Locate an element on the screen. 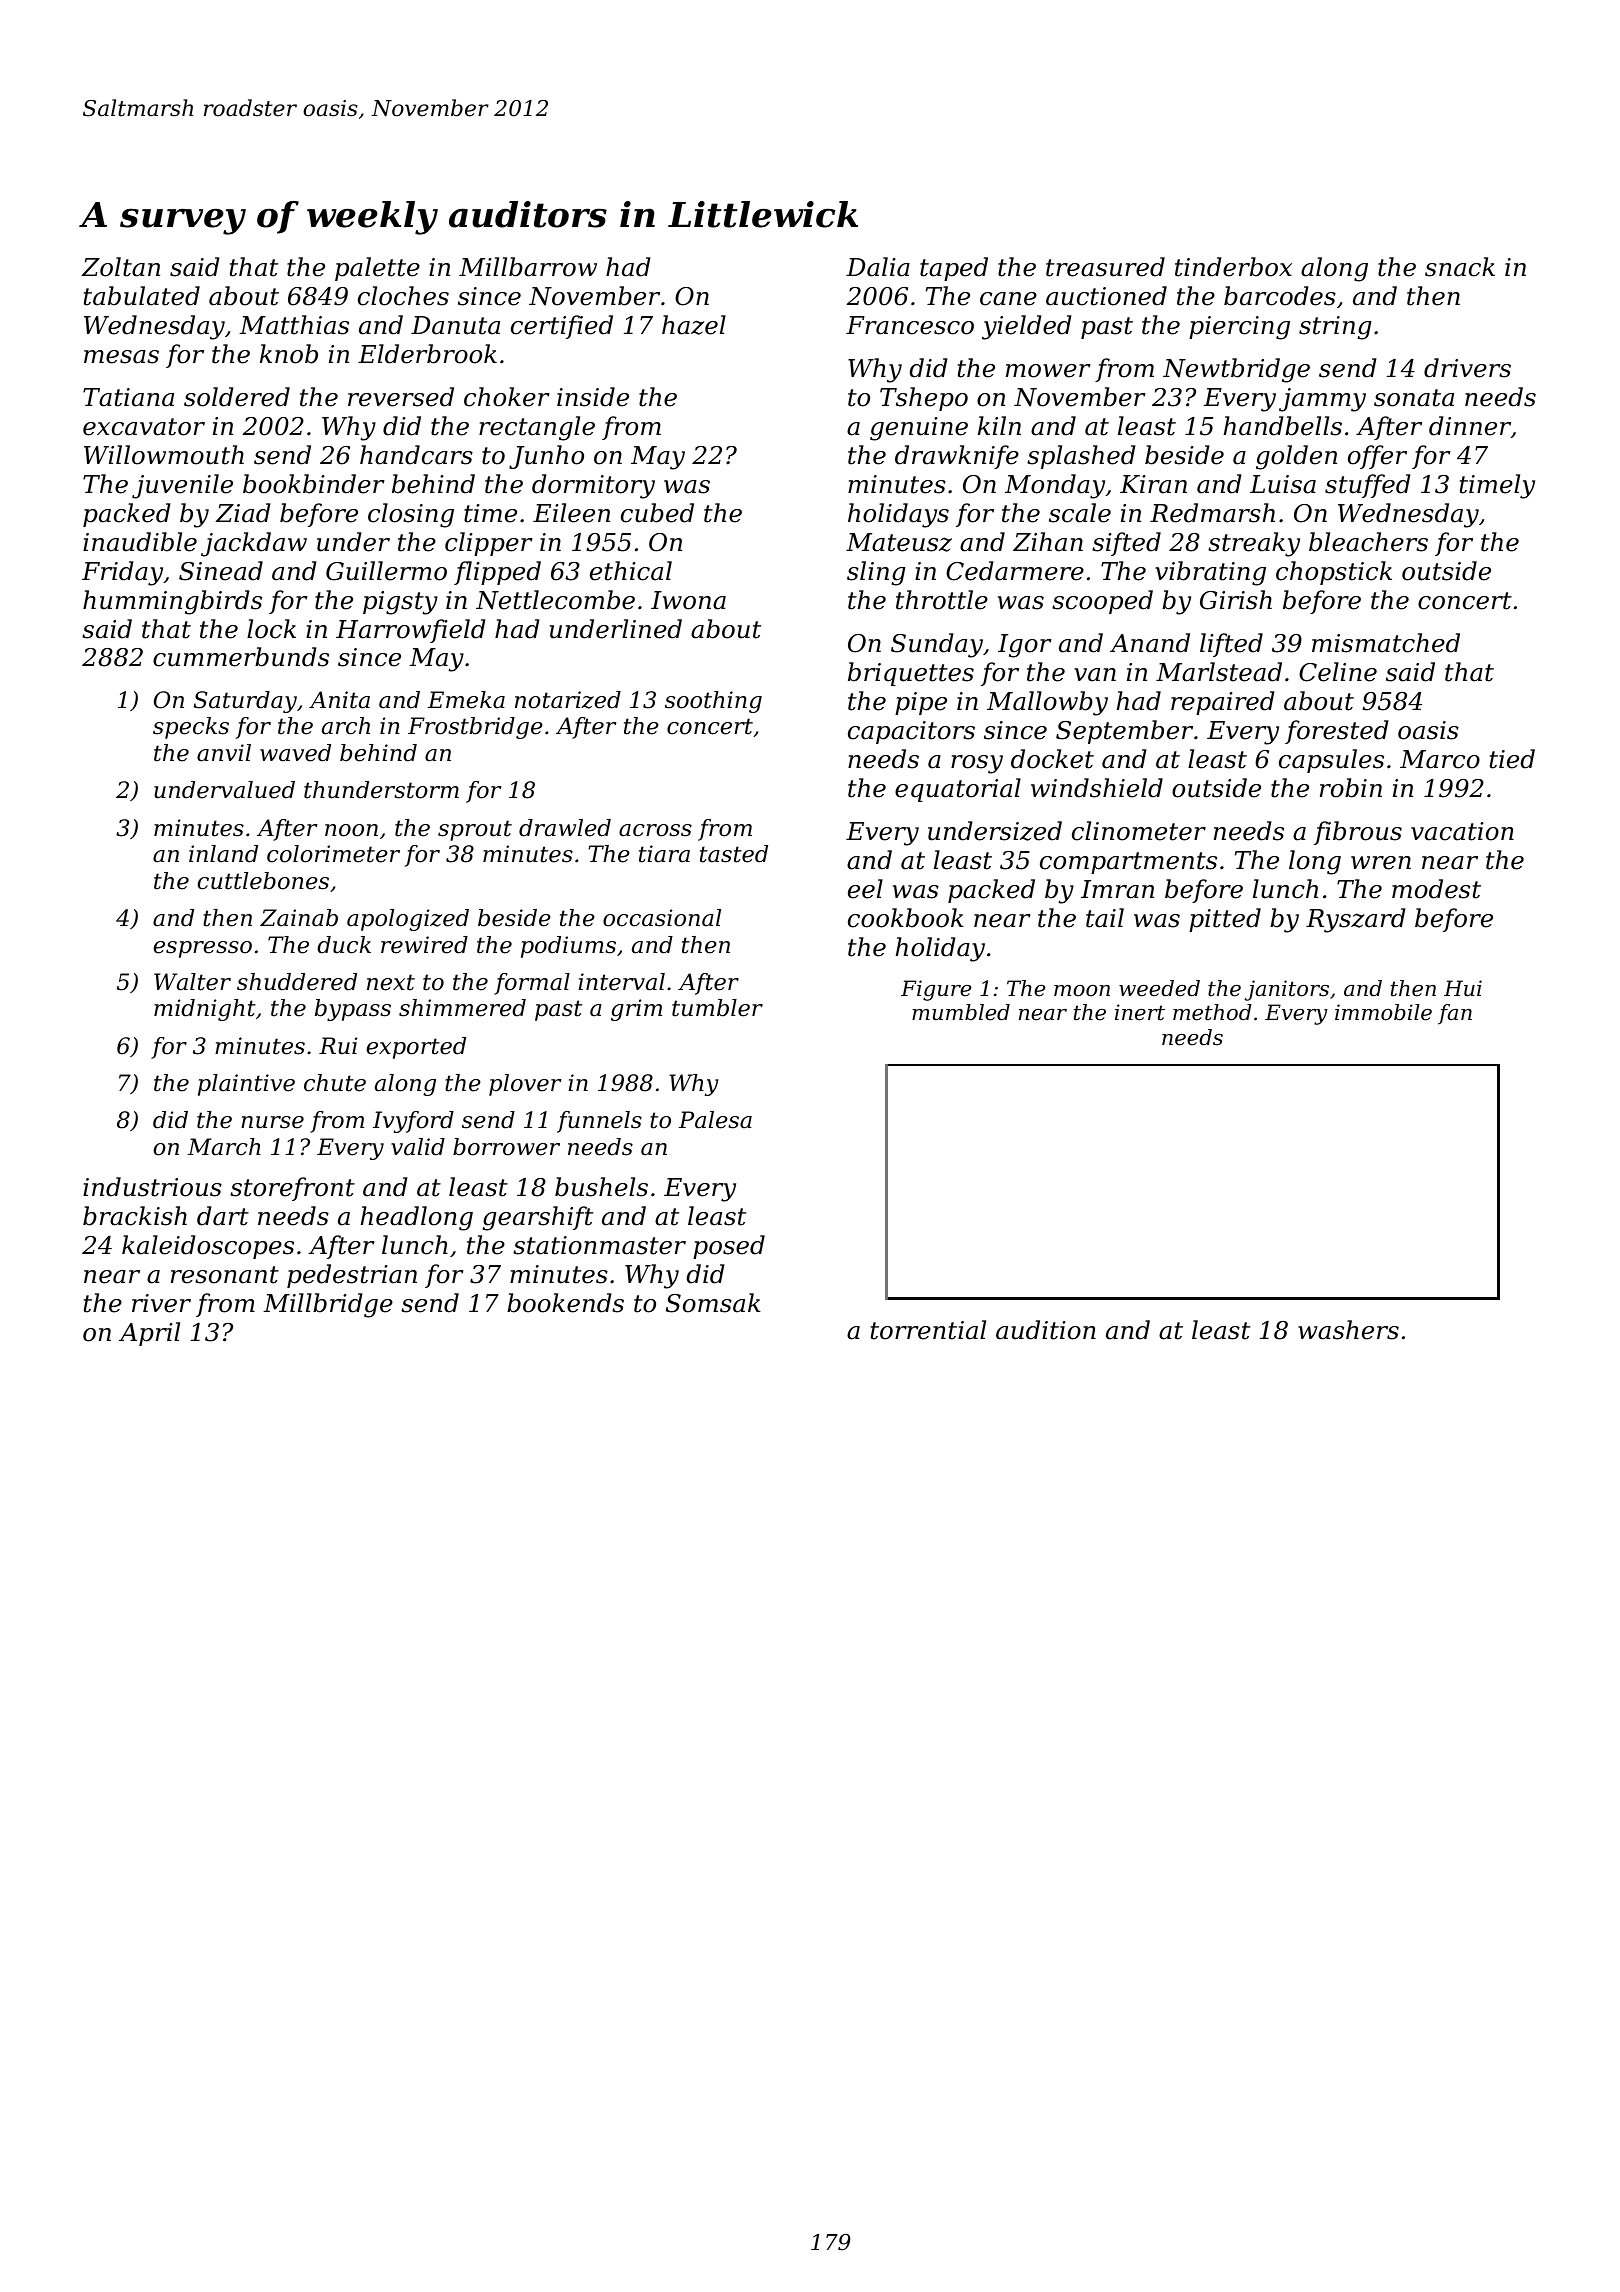 This screenshot has width=1620, height=2292. audition is located at coordinates (1046, 1330).
